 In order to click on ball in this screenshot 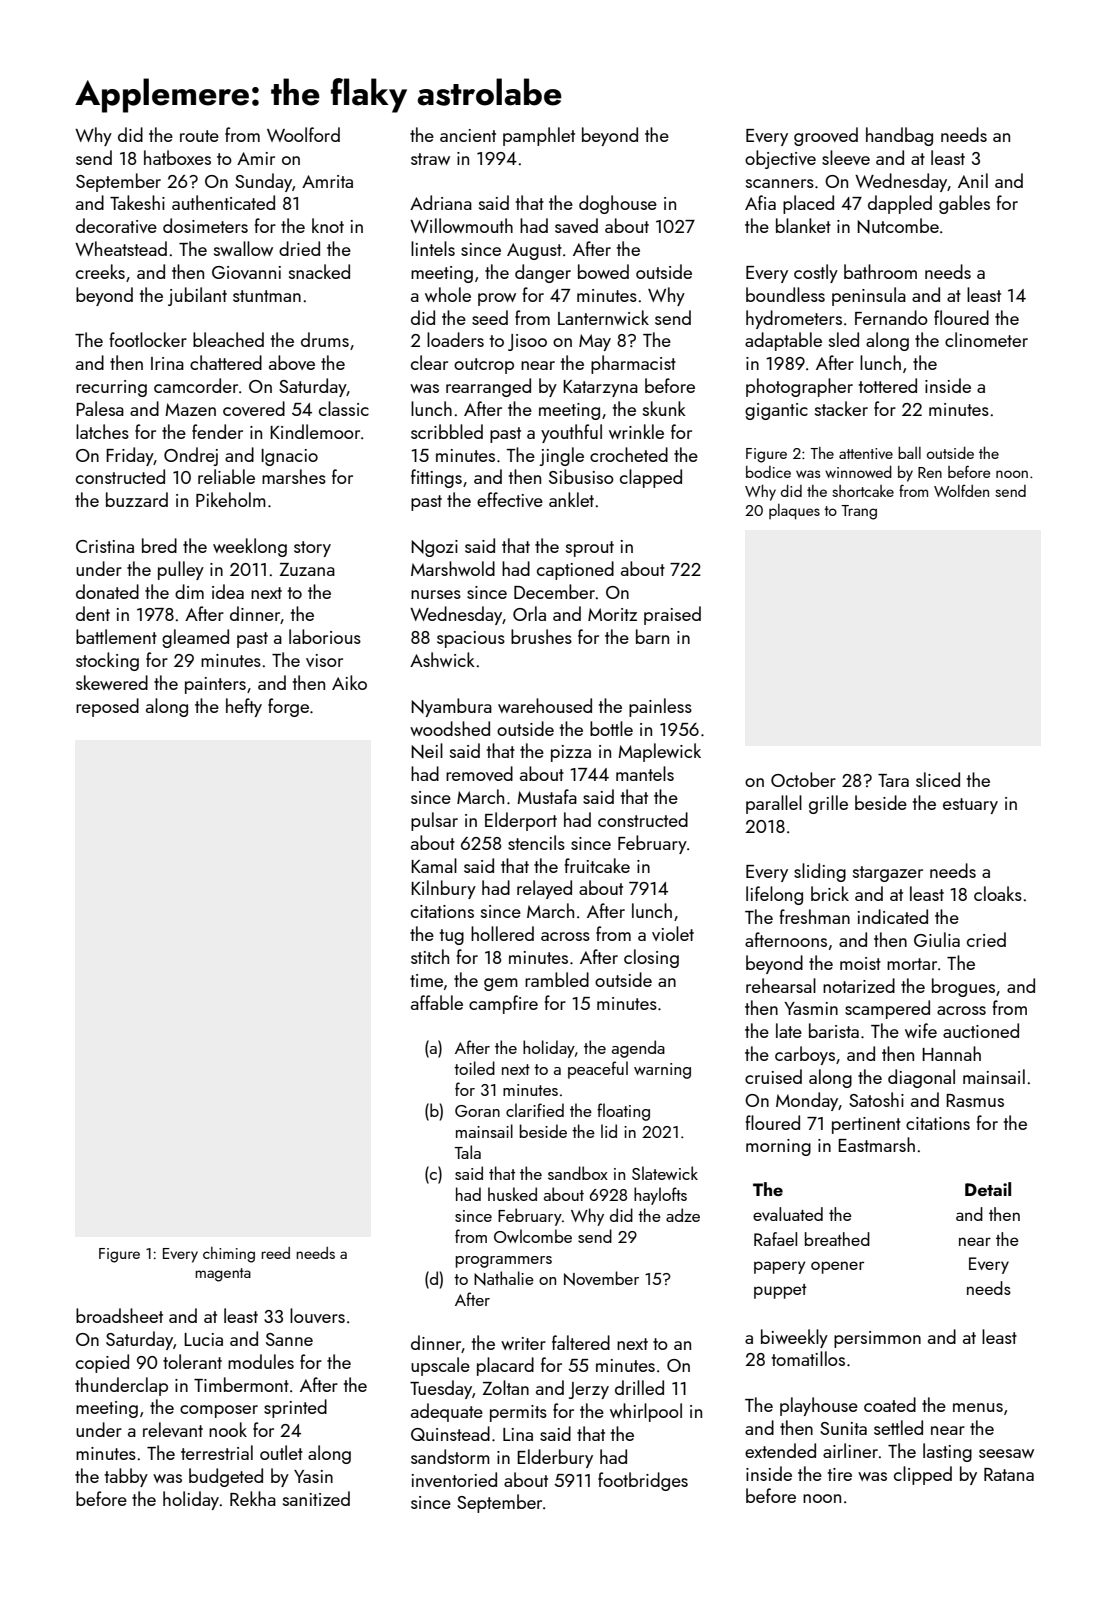, I will do `click(909, 453)`.
